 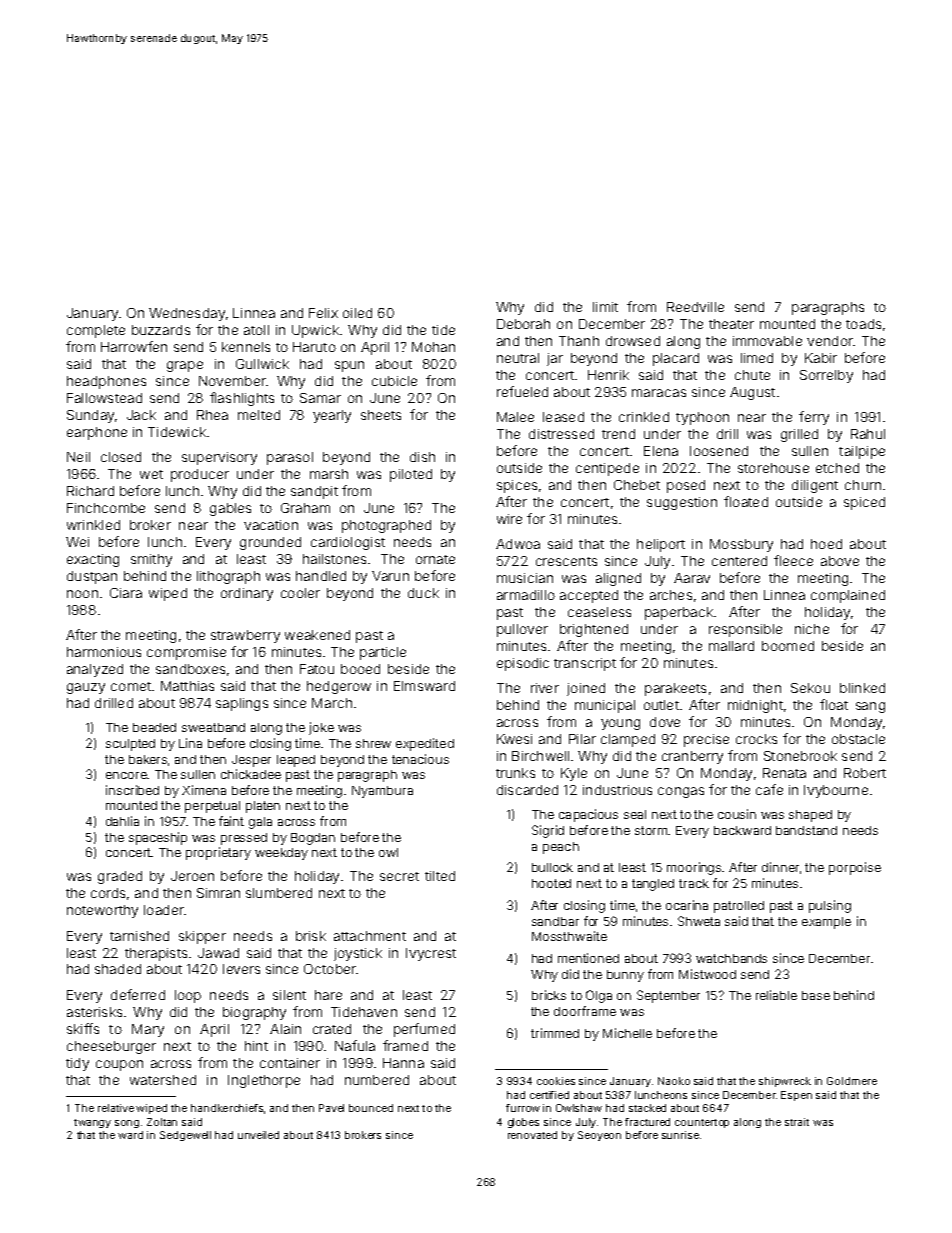 What do you see at coordinates (247, 594) in the screenshot?
I see `ordinary` at bounding box center [247, 594].
